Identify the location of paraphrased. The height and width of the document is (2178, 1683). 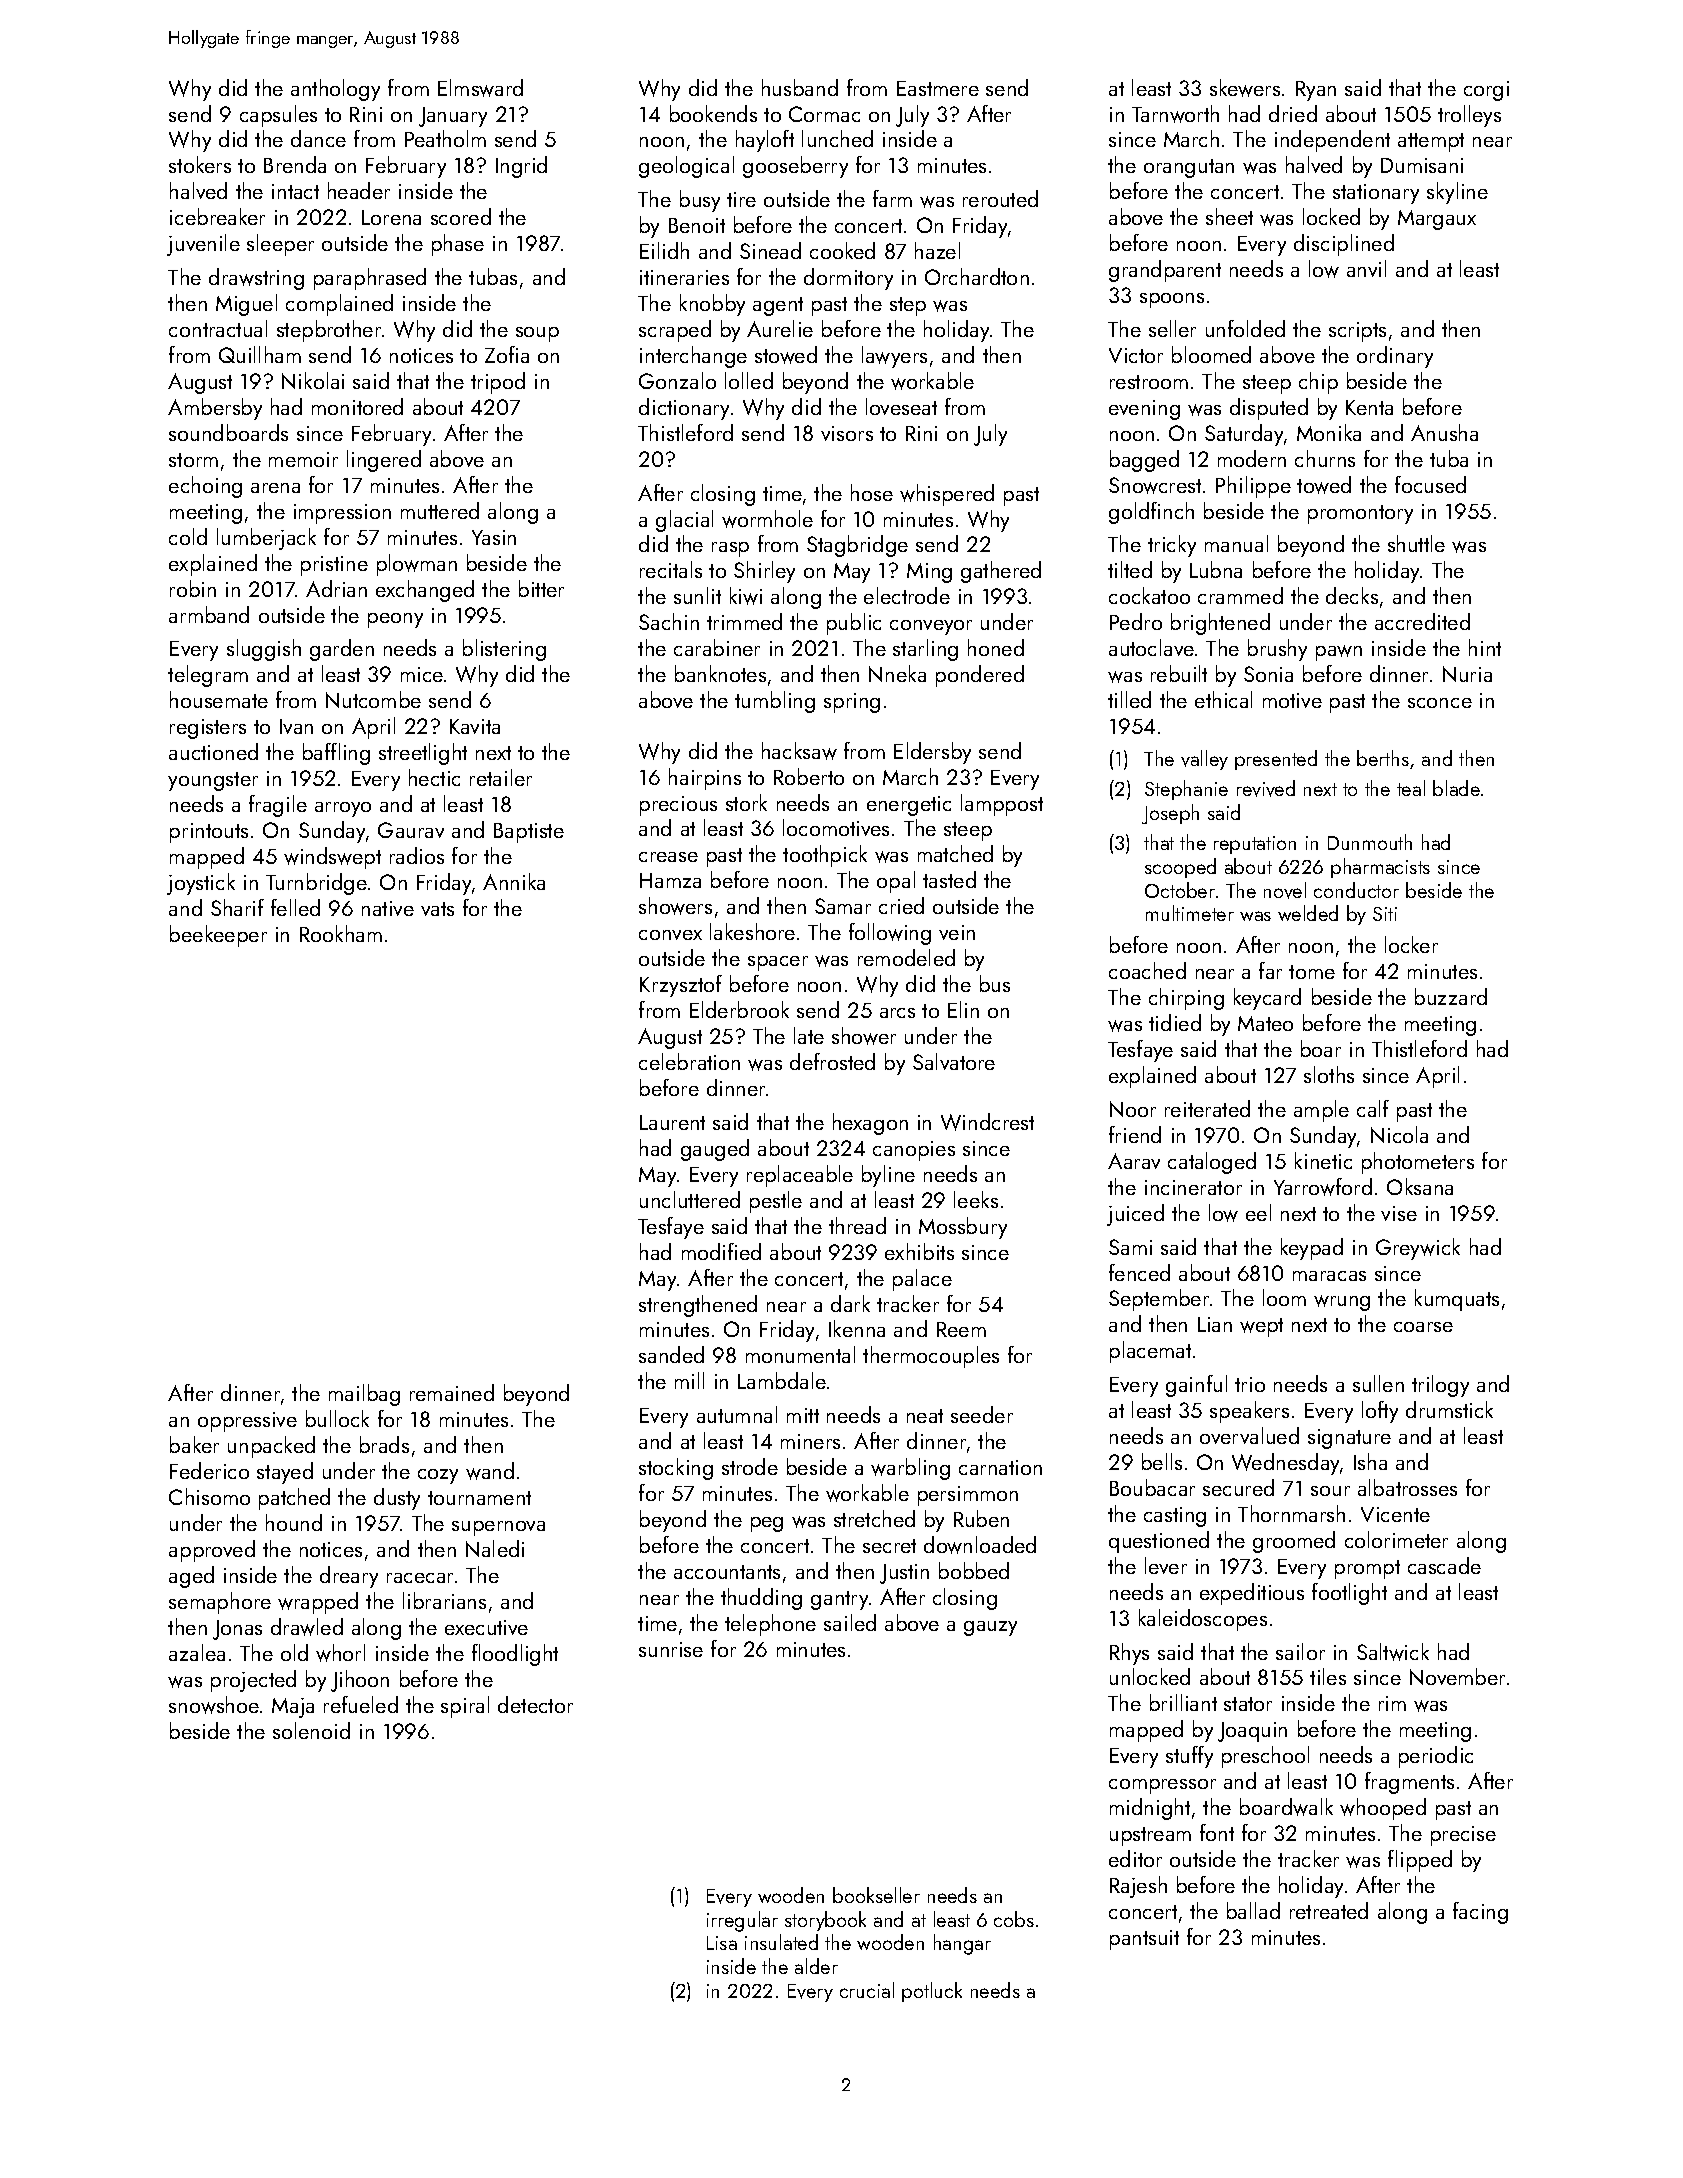
(370, 279).
